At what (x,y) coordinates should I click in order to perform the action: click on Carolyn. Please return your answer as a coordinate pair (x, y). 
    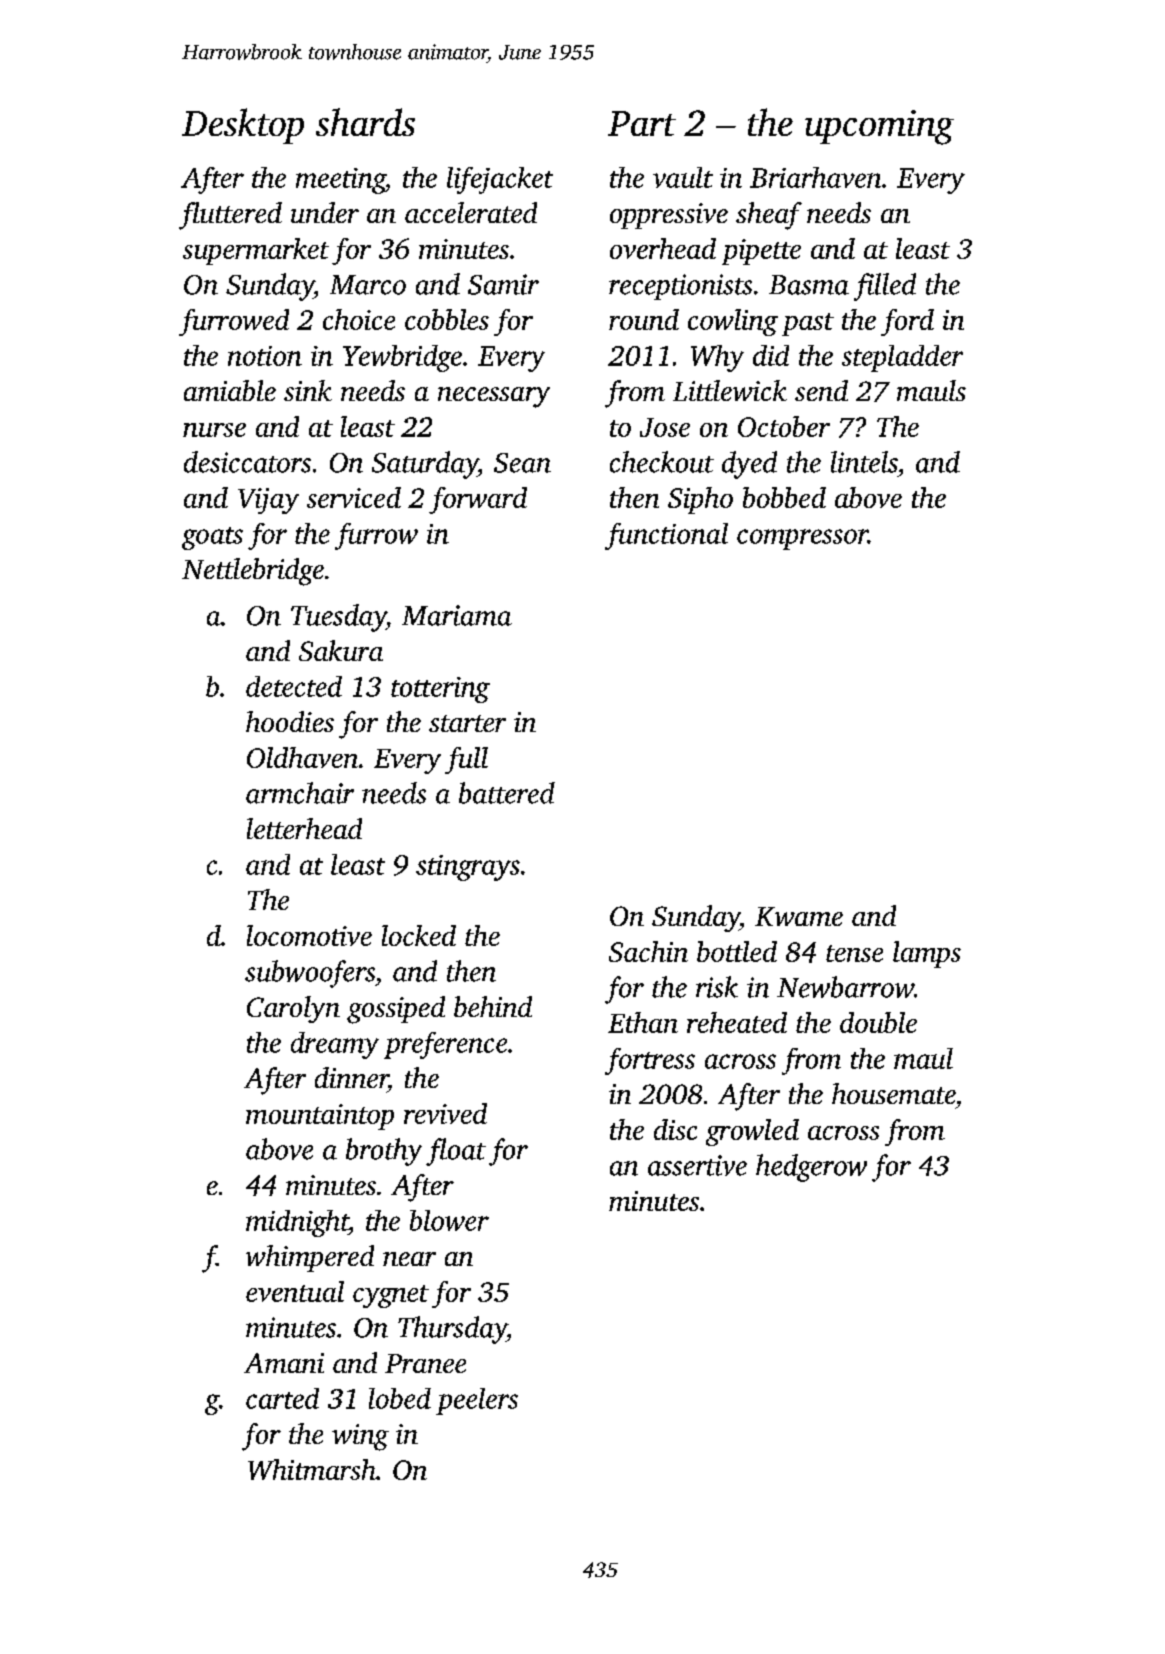
    Looking at the image, I should click on (293, 1009).
